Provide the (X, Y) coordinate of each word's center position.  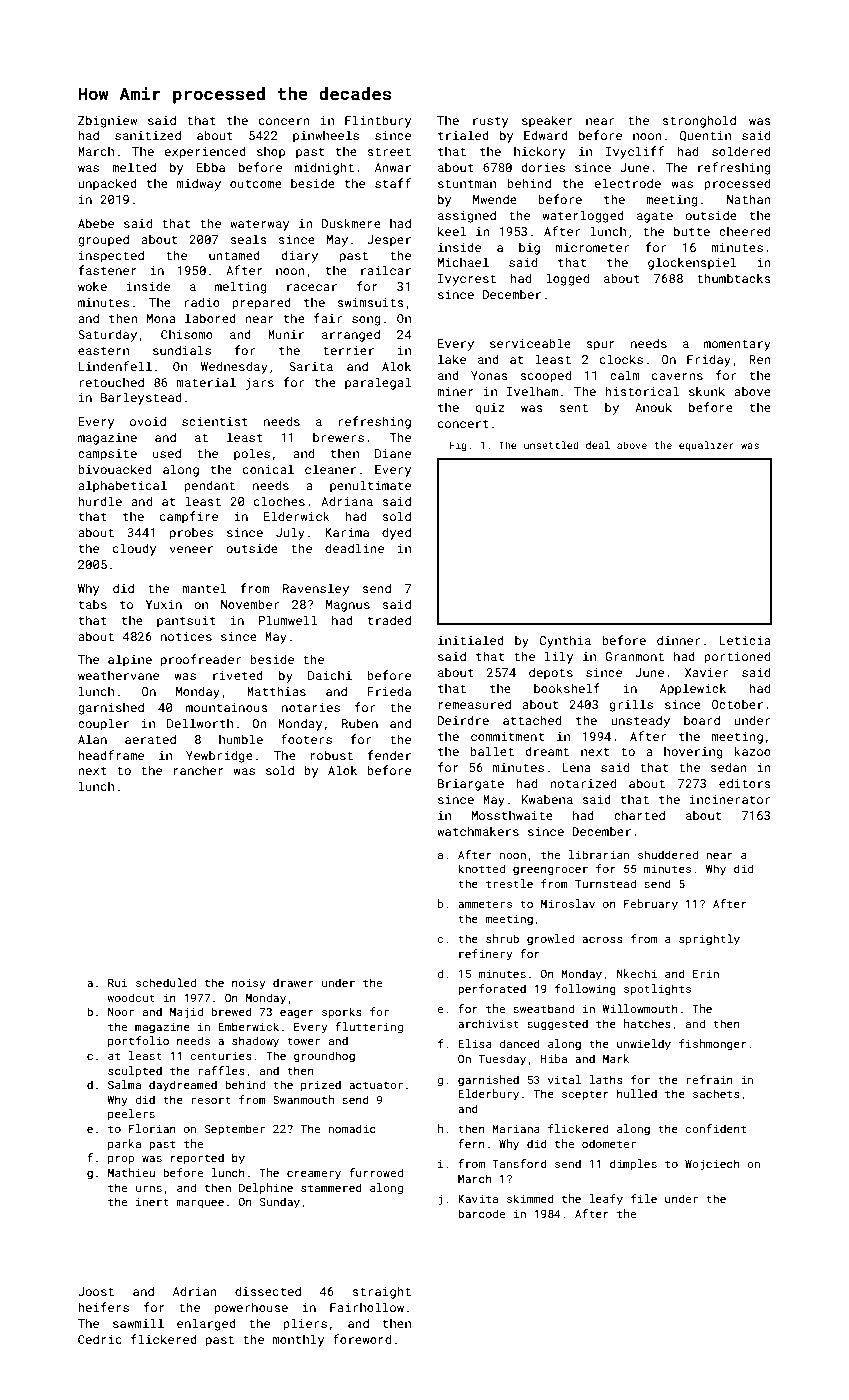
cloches (279, 501)
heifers (103, 1307)
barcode (481, 1213)
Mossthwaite (512, 815)
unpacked (107, 184)
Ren (760, 359)
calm (625, 375)
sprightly (709, 940)
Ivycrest (467, 280)
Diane (393, 453)
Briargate (471, 785)
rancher (199, 770)
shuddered (668, 854)
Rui (118, 983)
